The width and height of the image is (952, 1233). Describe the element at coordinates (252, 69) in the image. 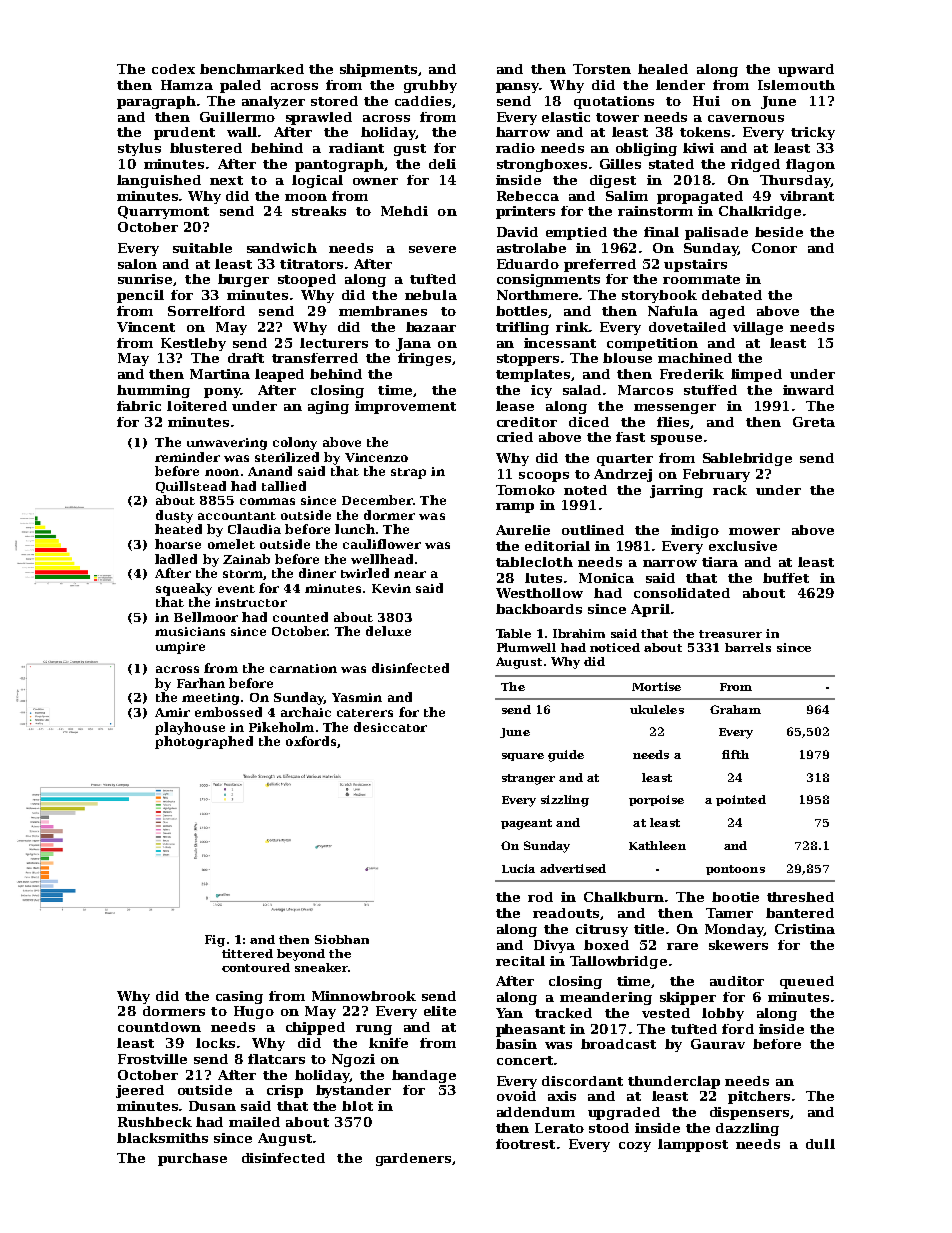

I see `benchmarked` at that location.
